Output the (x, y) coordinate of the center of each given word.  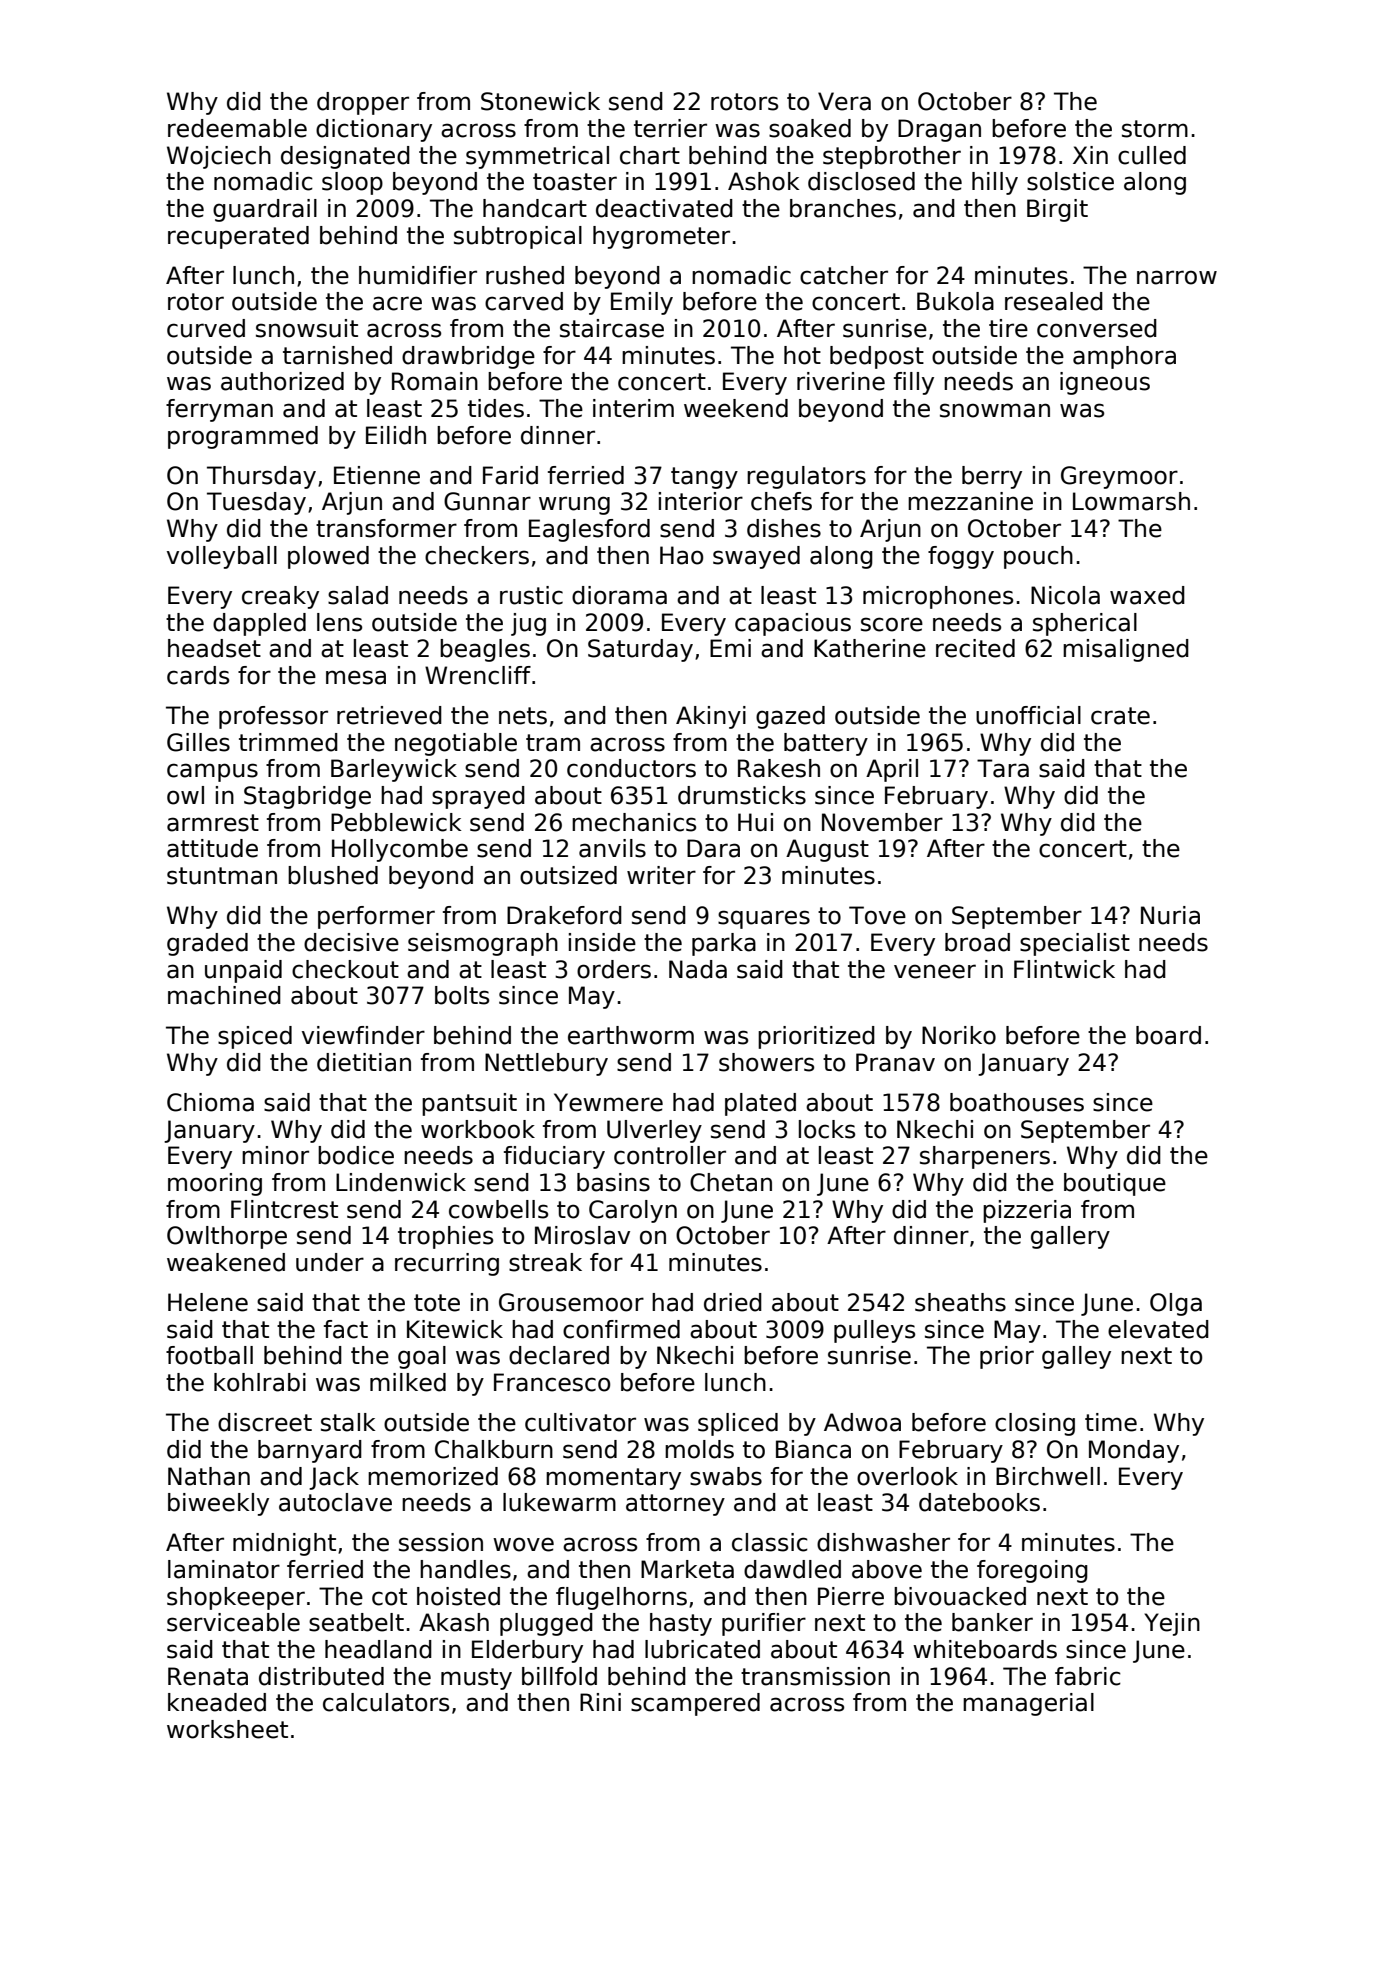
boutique (1115, 1184)
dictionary (374, 130)
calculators (386, 1702)
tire (1008, 328)
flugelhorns (621, 1598)
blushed (333, 875)
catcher (844, 275)
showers (766, 1062)
